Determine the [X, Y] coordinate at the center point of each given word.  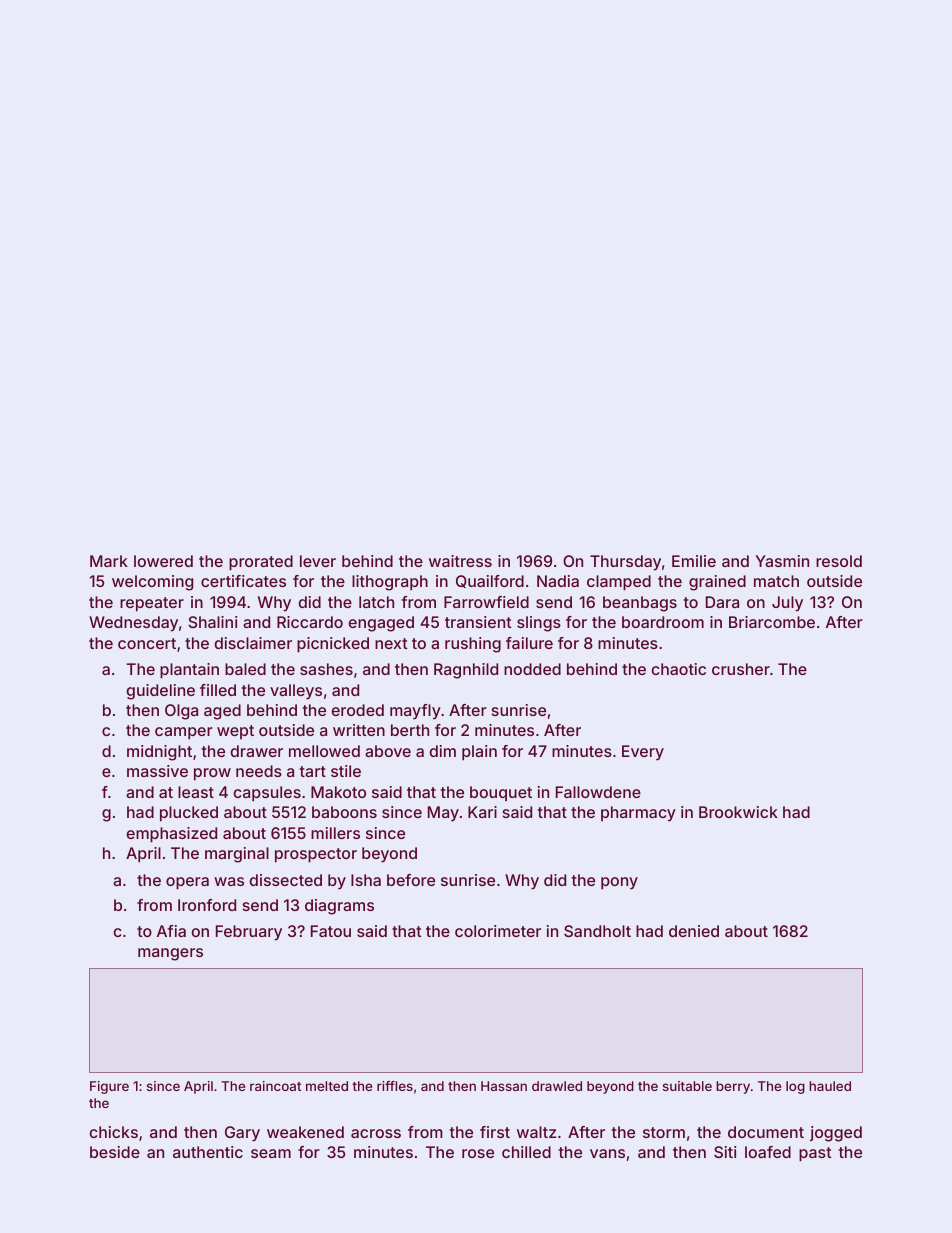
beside [115, 1152]
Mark [109, 561]
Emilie [694, 561]
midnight [159, 753]
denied [694, 931]
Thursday [625, 563]
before [411, 880]
